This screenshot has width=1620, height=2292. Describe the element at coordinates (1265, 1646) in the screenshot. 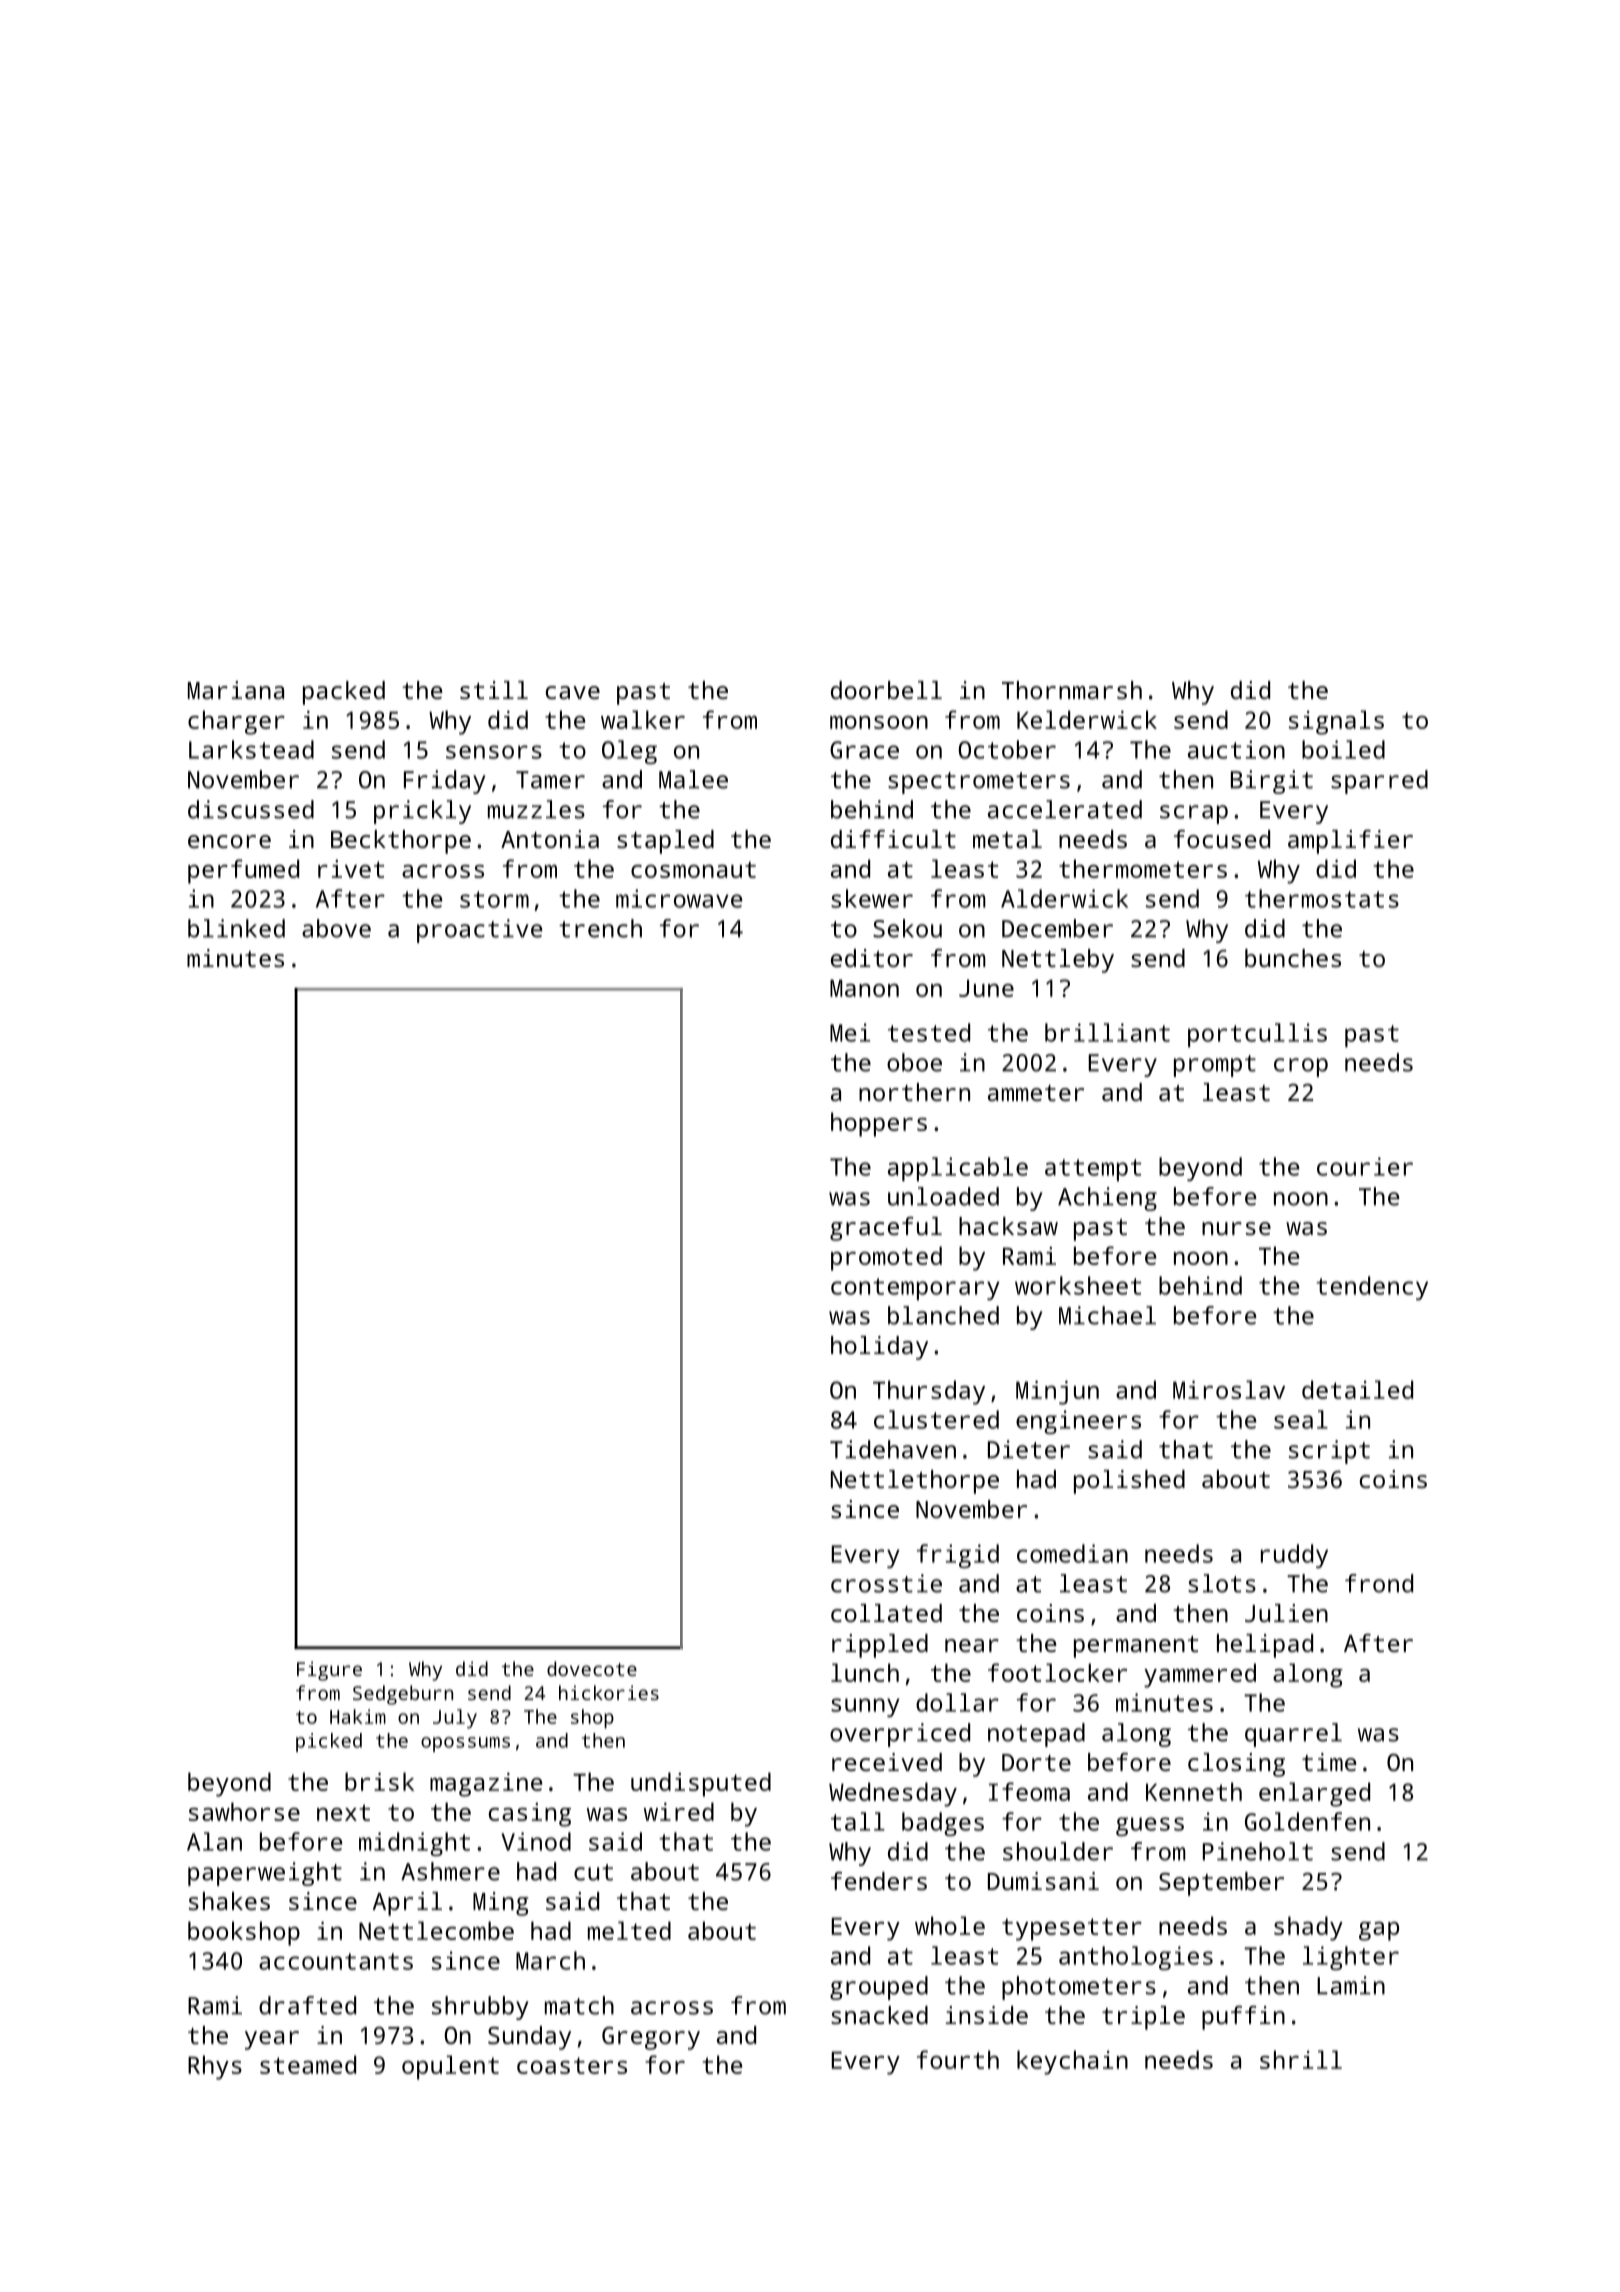

I see `helipad` at that location.
